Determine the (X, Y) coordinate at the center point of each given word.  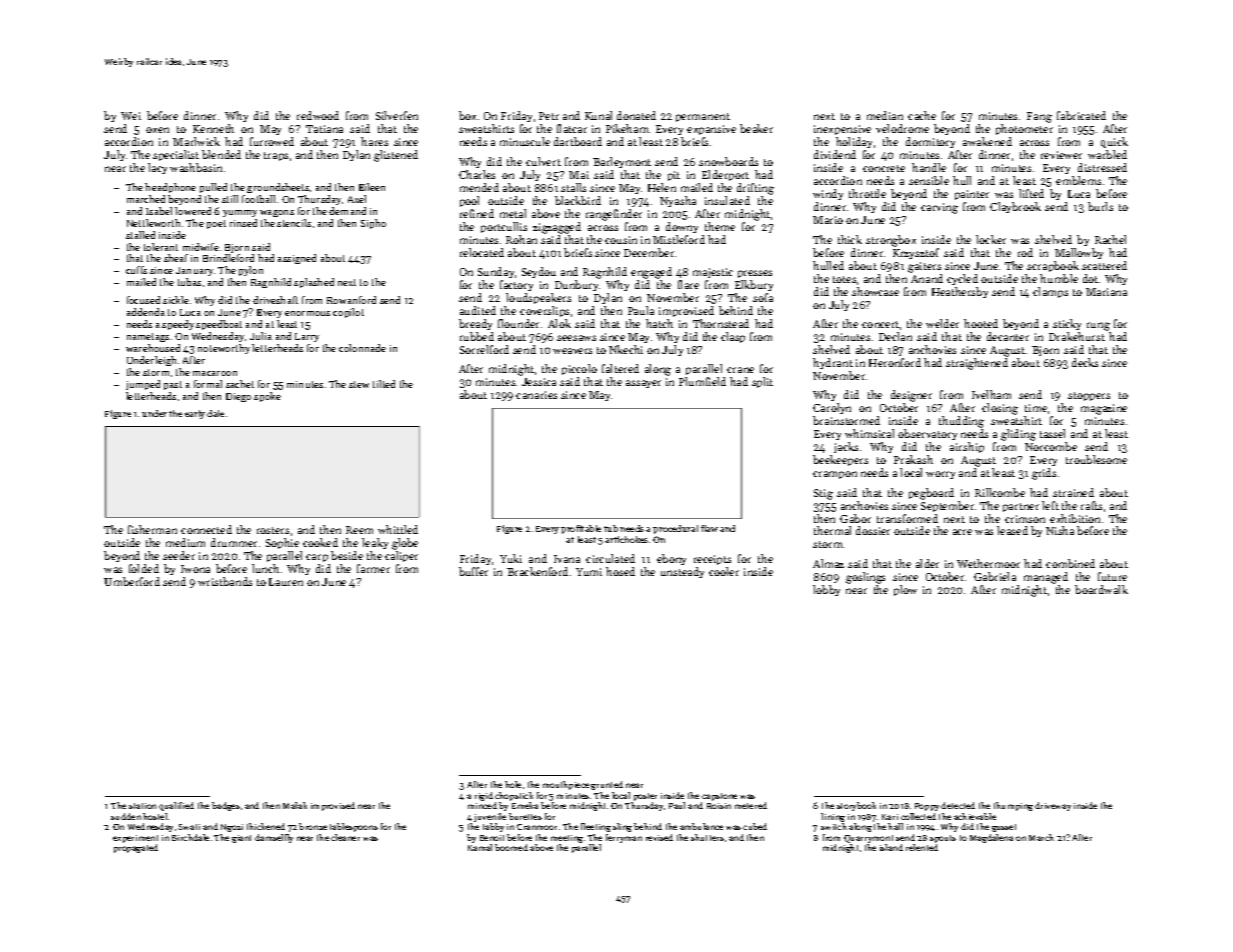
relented (922, 847)
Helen (662, 187)
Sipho (373, 224)
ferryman (624, 838)
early (195, 414)
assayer (643, 384)
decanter (1008, 336)
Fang (1039, 117)
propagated (136, 848)
